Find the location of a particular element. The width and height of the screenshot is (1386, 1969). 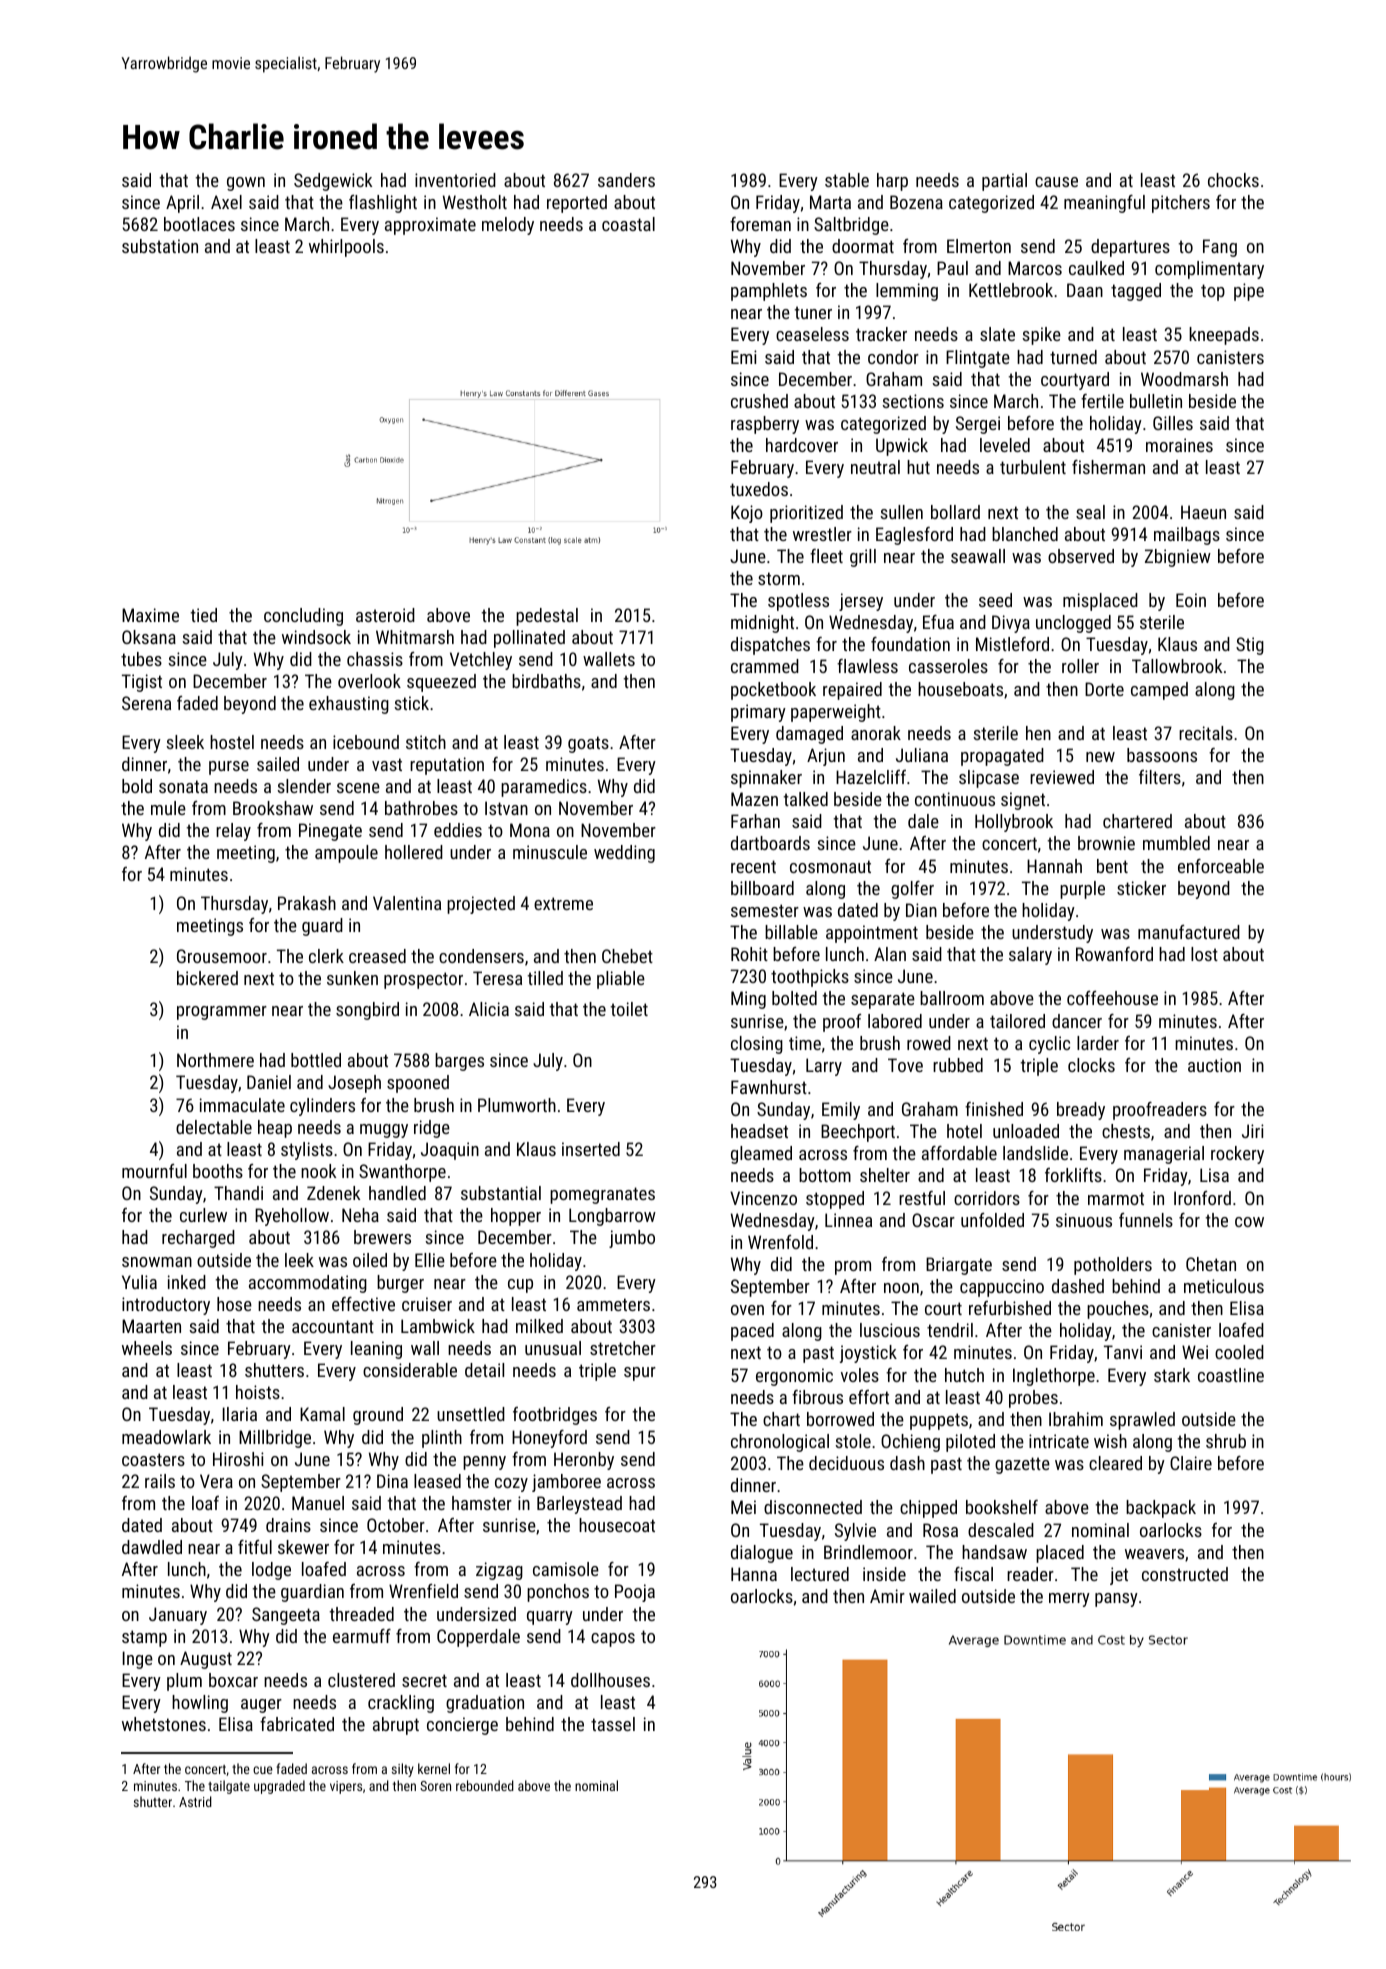

Kettlebrook is located at coordinates (1011, 290).
